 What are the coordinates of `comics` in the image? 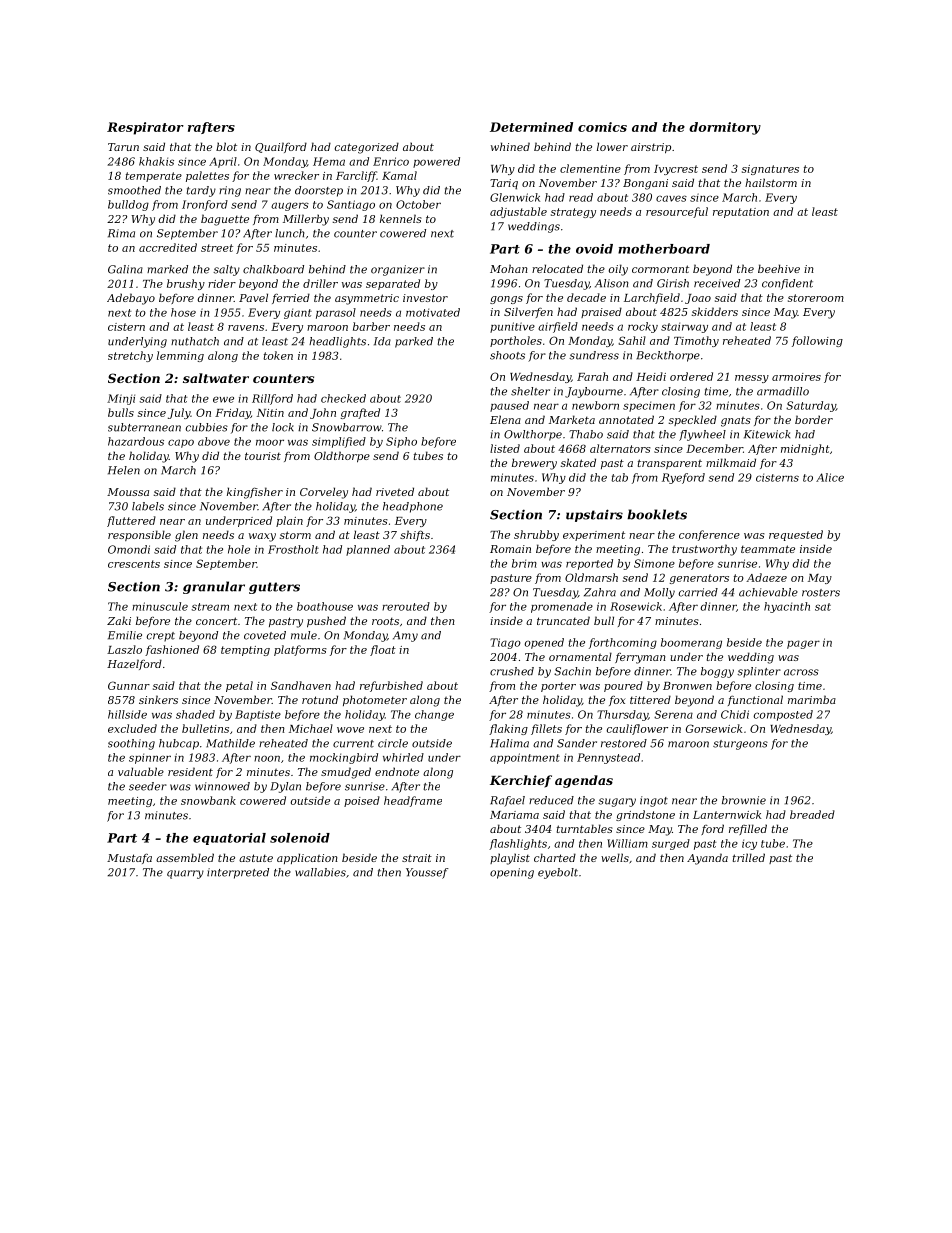 It's located at (602, 127).
